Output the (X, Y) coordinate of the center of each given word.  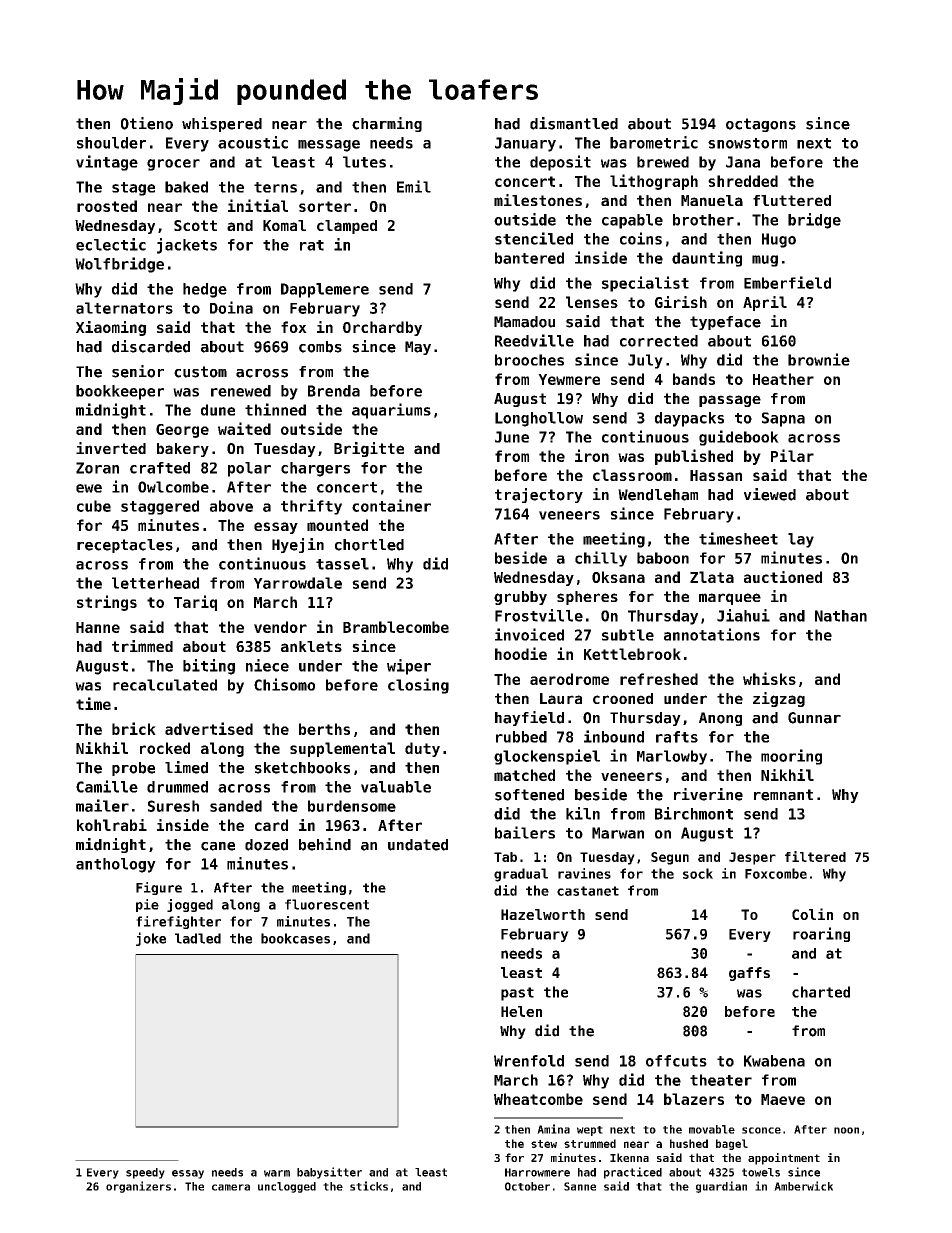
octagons (761, 125)
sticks (369, 1186)
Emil (414, 186)
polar (249, 469)
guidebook (739, 438)
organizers (138, 1187)
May (418, 348)
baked (186, 187)
